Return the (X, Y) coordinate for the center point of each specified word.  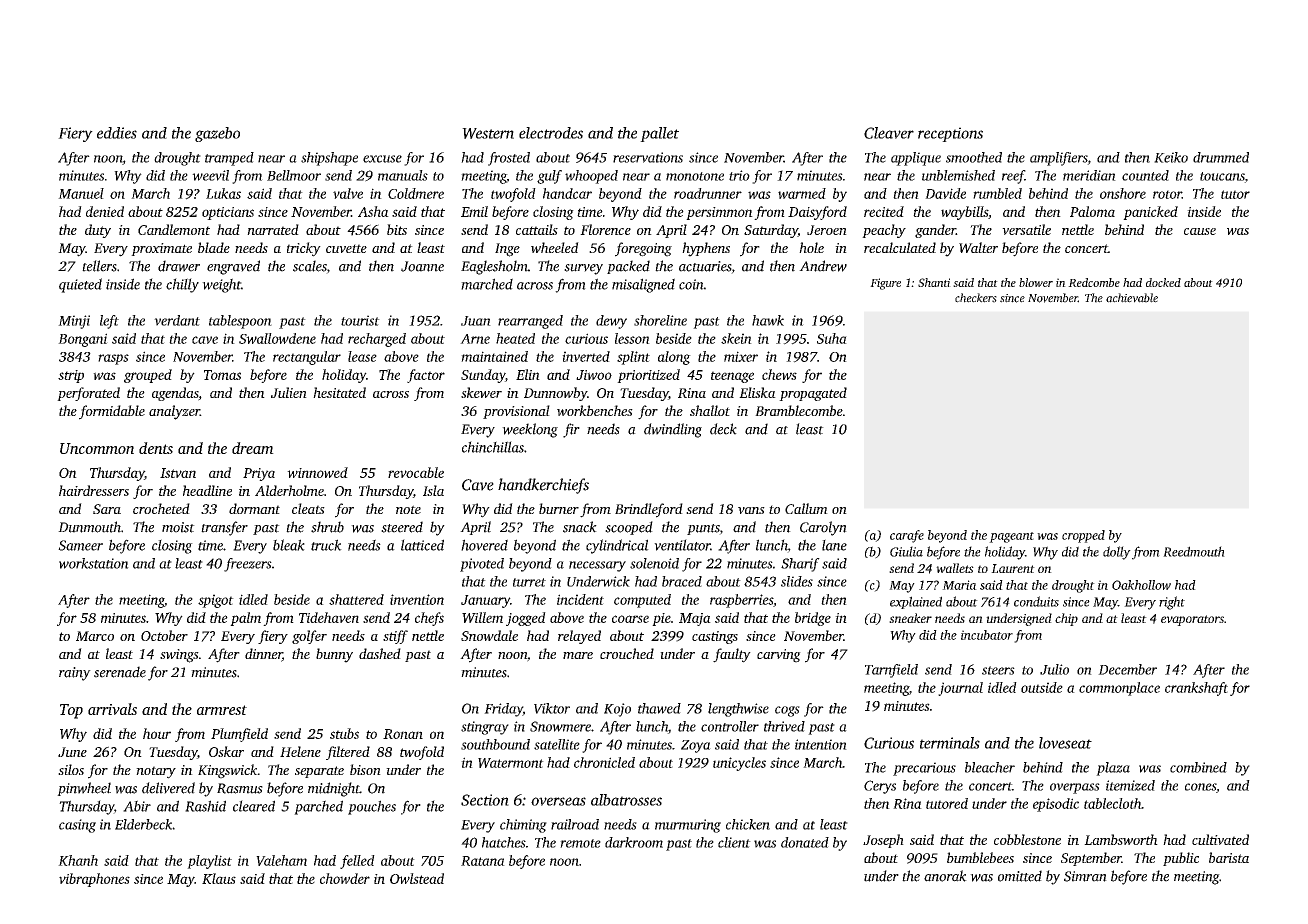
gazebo (217, 134)
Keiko (1171, 157)
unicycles (739, 764)
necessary (597, 566)
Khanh (78, 860)
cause (1200, 231)
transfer (224, 528)
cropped (1083, 536)
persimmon (719, 213)
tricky (304, 249)
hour (157, 733)
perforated (88, 394)
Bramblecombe (799, 410)
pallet (659, 134)
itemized (1130, 785)
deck (723, 429)
